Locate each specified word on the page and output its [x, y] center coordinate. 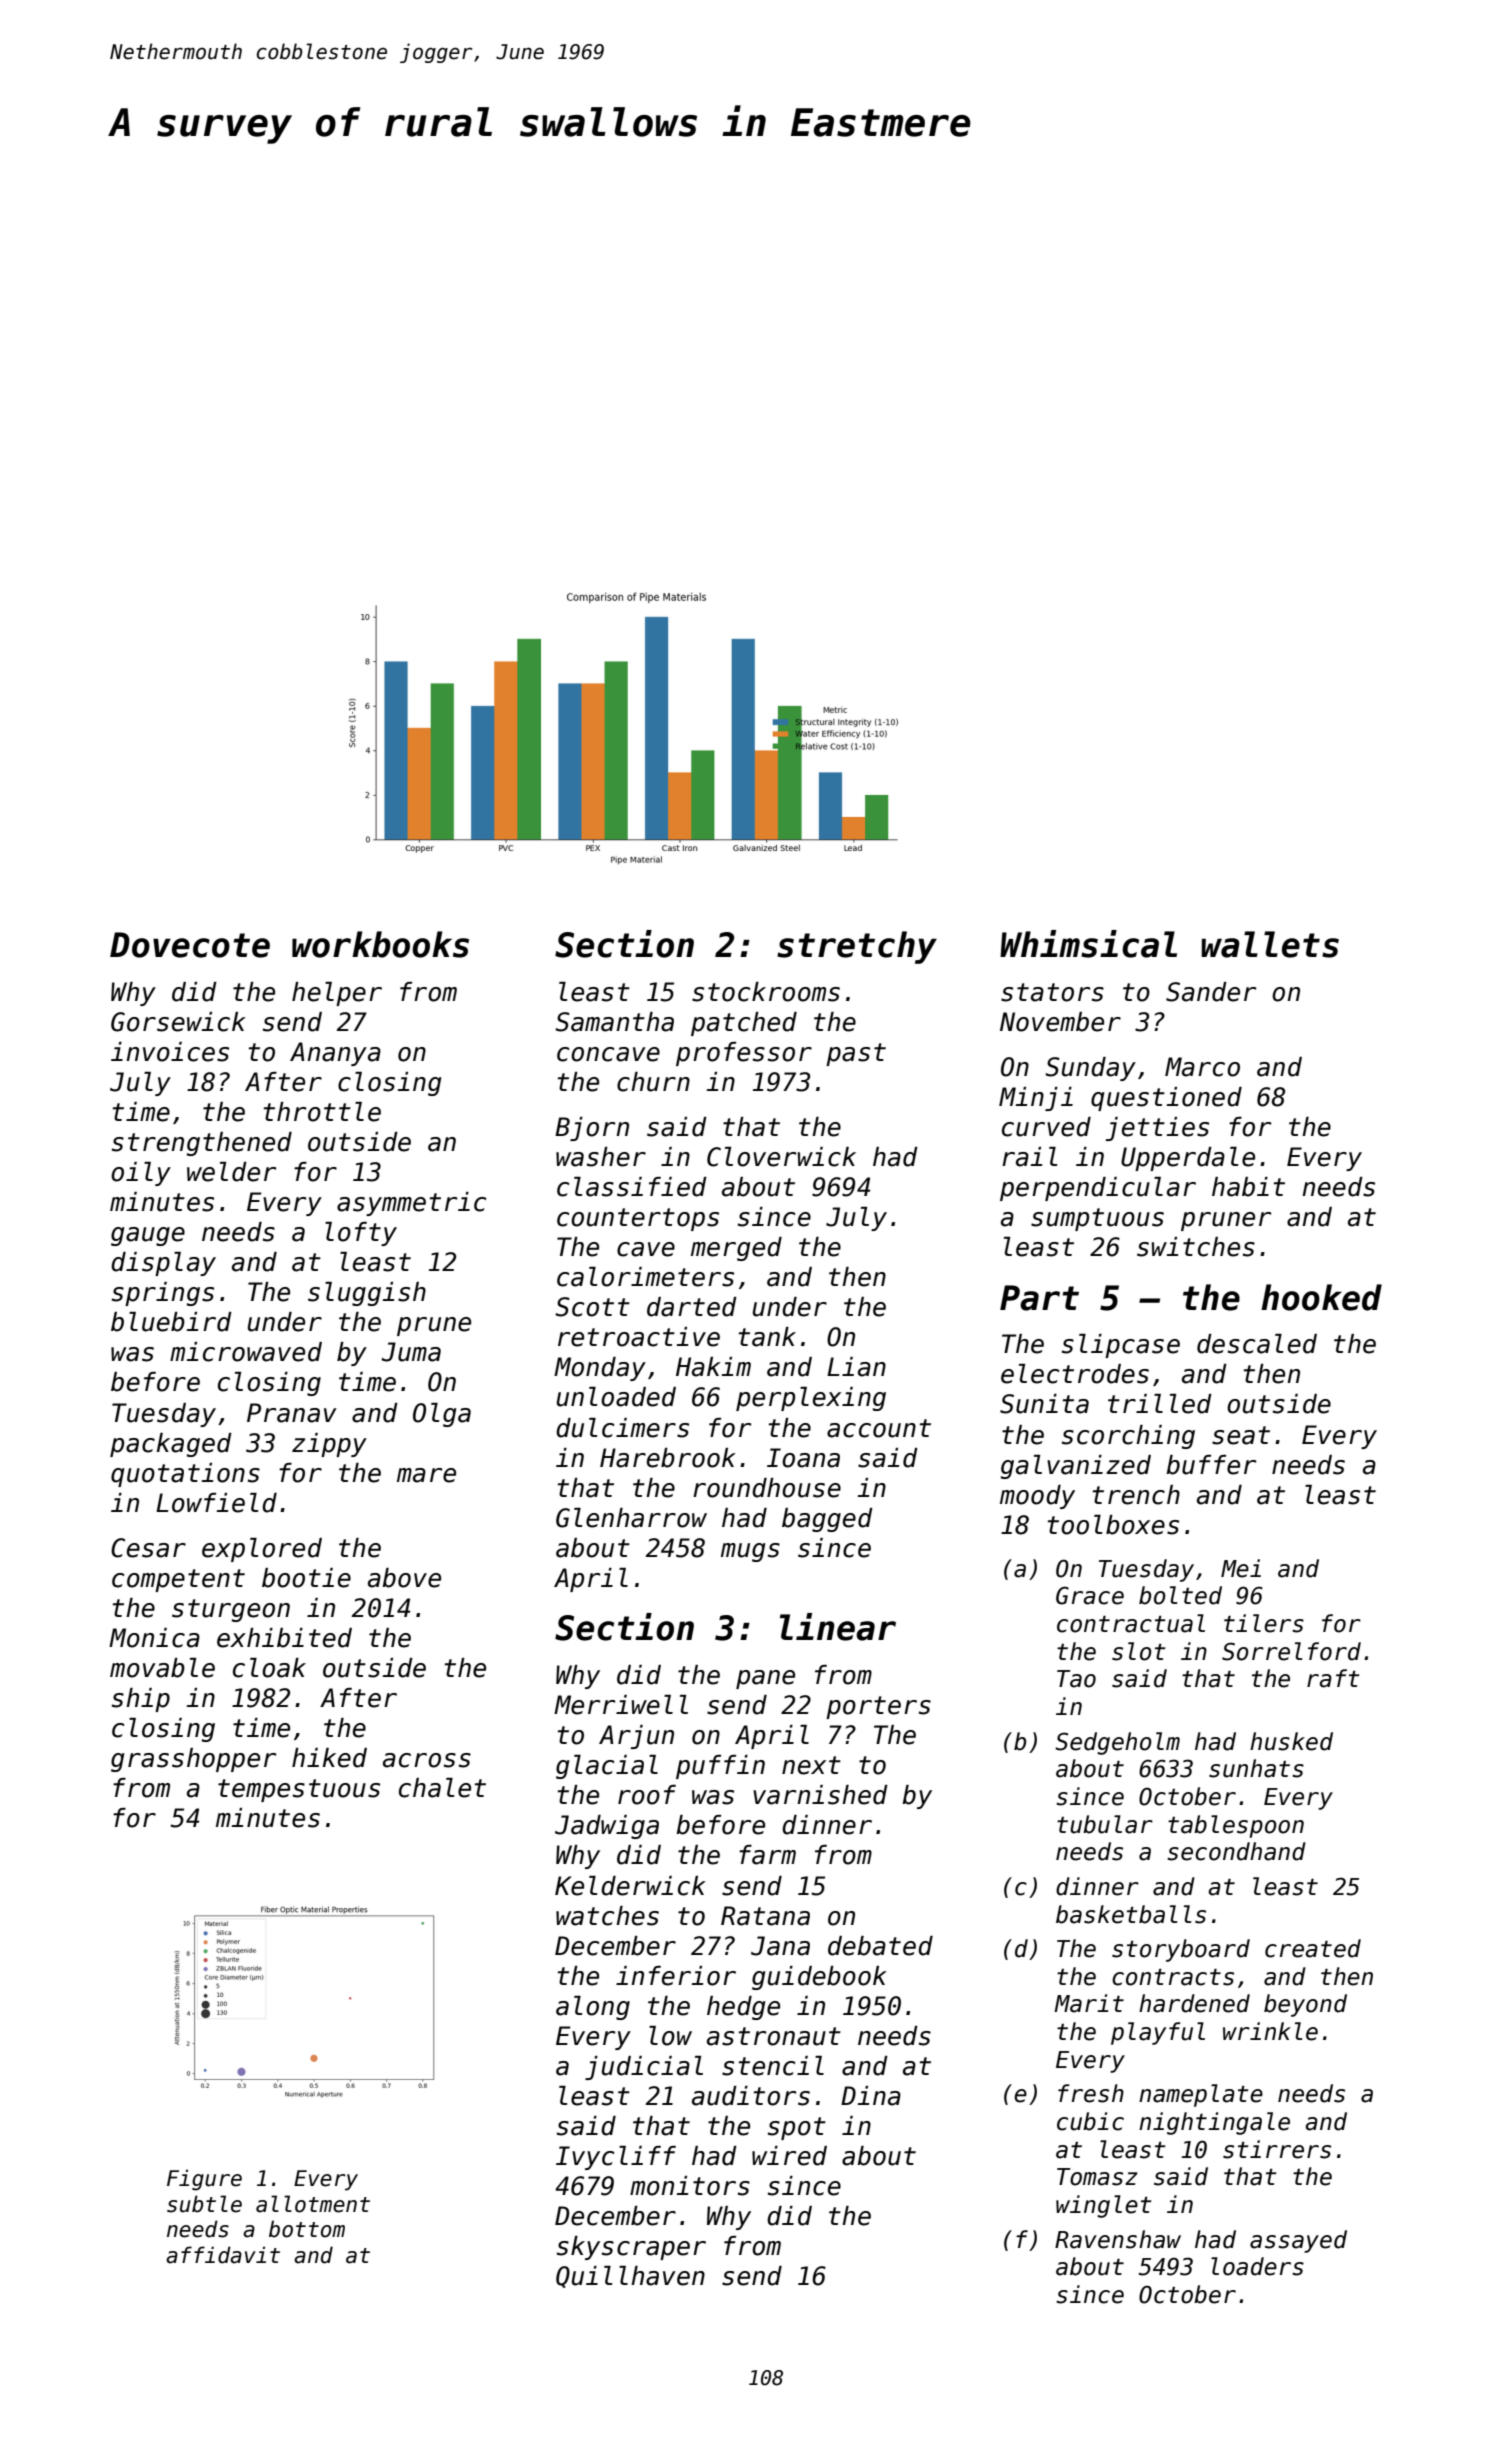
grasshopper [193, 1760]
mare [426, 1475]
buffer [1211, 1465]
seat [1241, 1435]
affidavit [223, 2255]
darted [692, 1307]
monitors [690, 2186]
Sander [1211, 992]
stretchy [857, 947]
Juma [411, 1352]
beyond [1305, 2005]
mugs [750, 1552]
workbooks [380, 944]
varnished [820, 1795]
